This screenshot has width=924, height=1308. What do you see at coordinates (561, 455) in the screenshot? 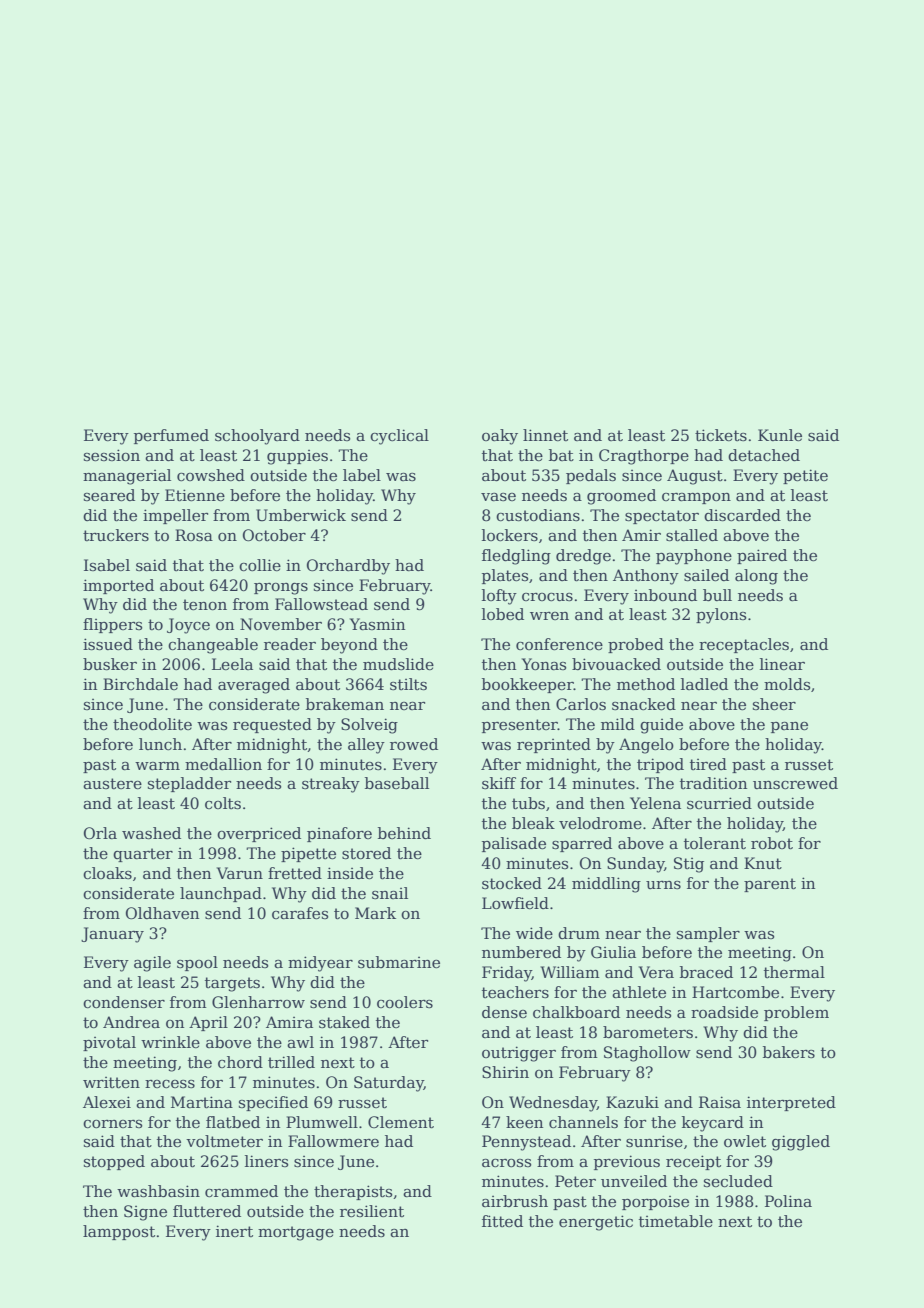
I see `bat` at bounding box center [561, 455].
